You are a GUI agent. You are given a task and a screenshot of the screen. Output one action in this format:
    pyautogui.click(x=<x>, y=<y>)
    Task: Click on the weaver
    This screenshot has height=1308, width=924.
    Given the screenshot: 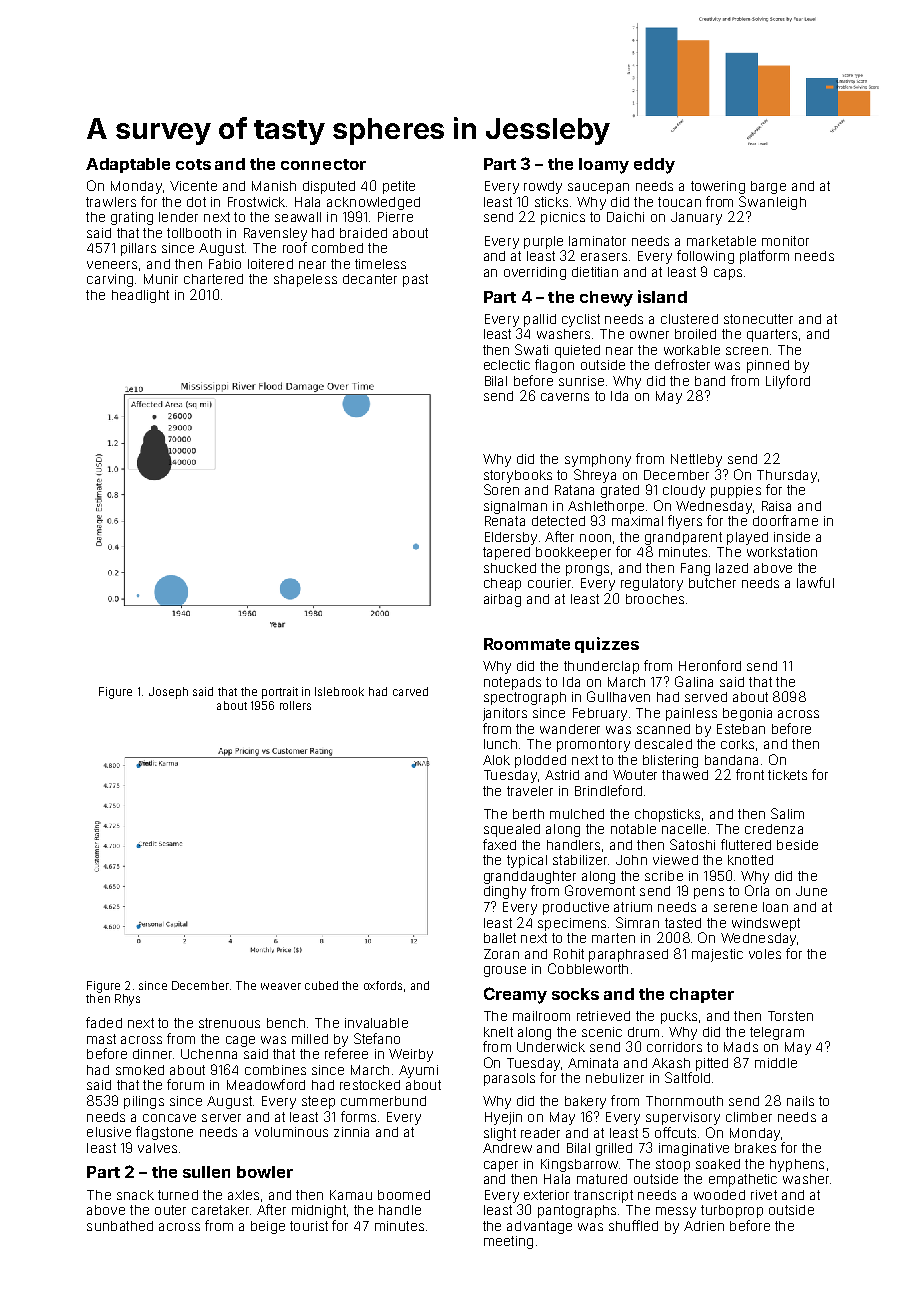 What is the action you would take?
    pyautogui.click(x=281, y=986)
